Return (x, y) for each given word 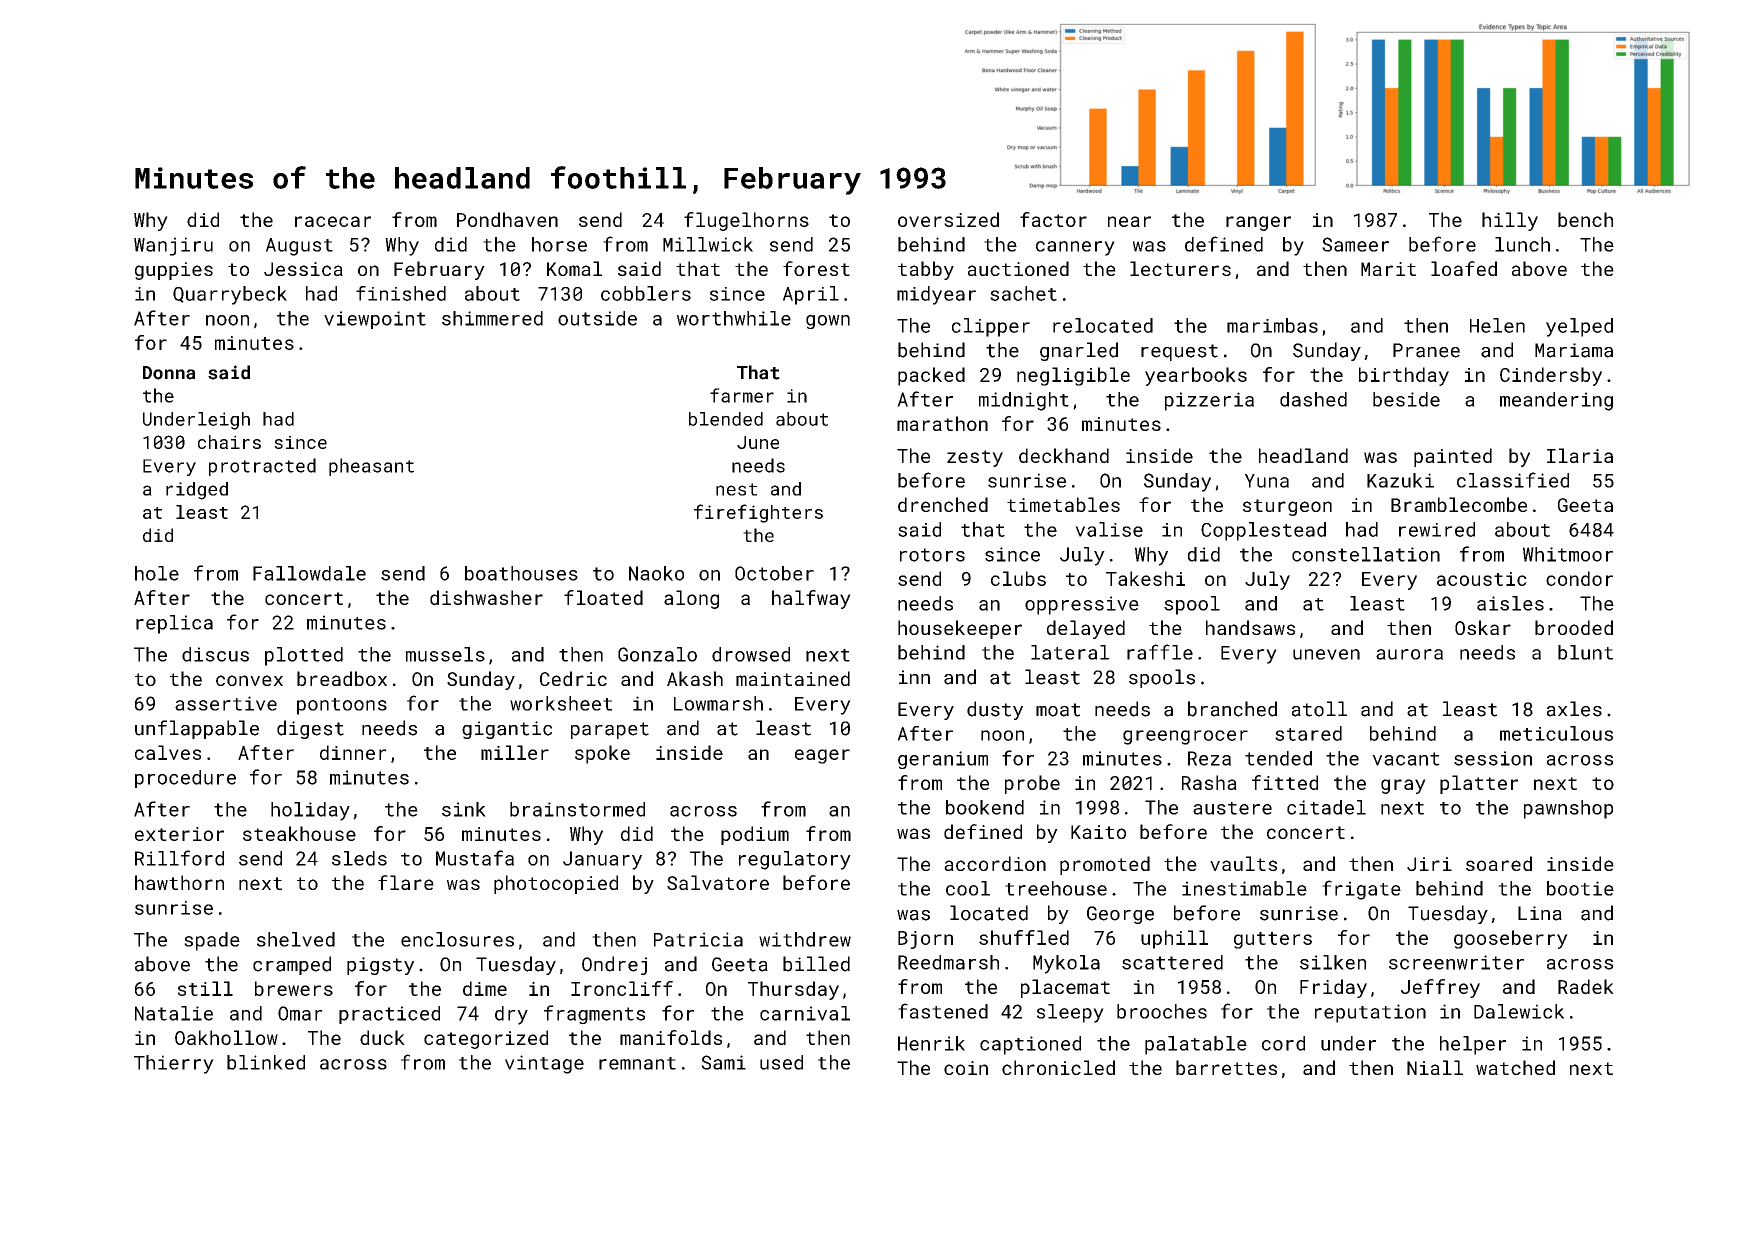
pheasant (371, 467)
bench (1585, 219)
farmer (742, 395)
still (205, 988)
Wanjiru (173, 246)
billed (816, 964)
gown (828, 322)
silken (1333, 962)
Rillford (179, 858)
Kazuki (1400, 480)
